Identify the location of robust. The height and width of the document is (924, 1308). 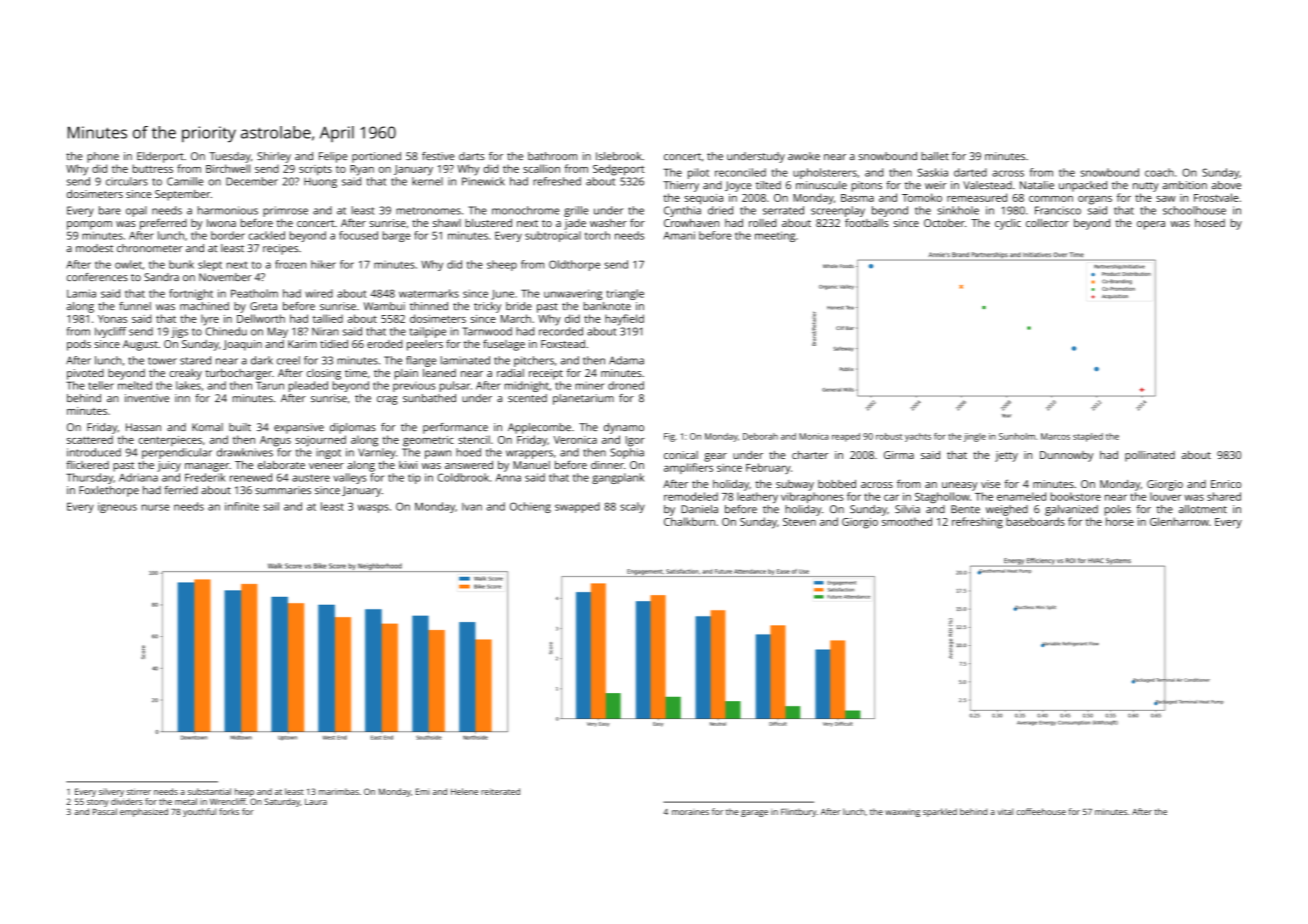
(889, 436).
